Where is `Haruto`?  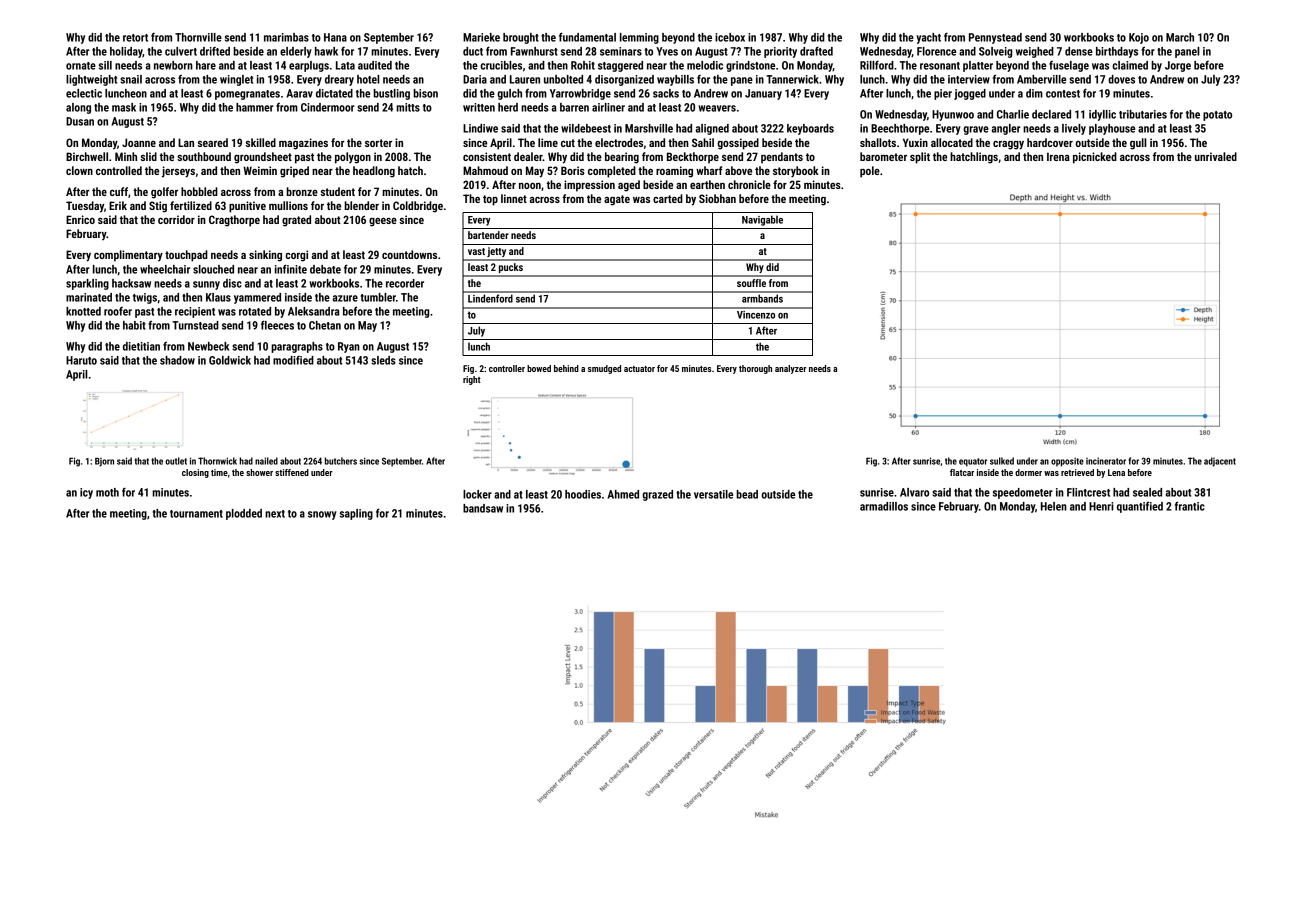 Haruto is located at coordinates (81, 360).
